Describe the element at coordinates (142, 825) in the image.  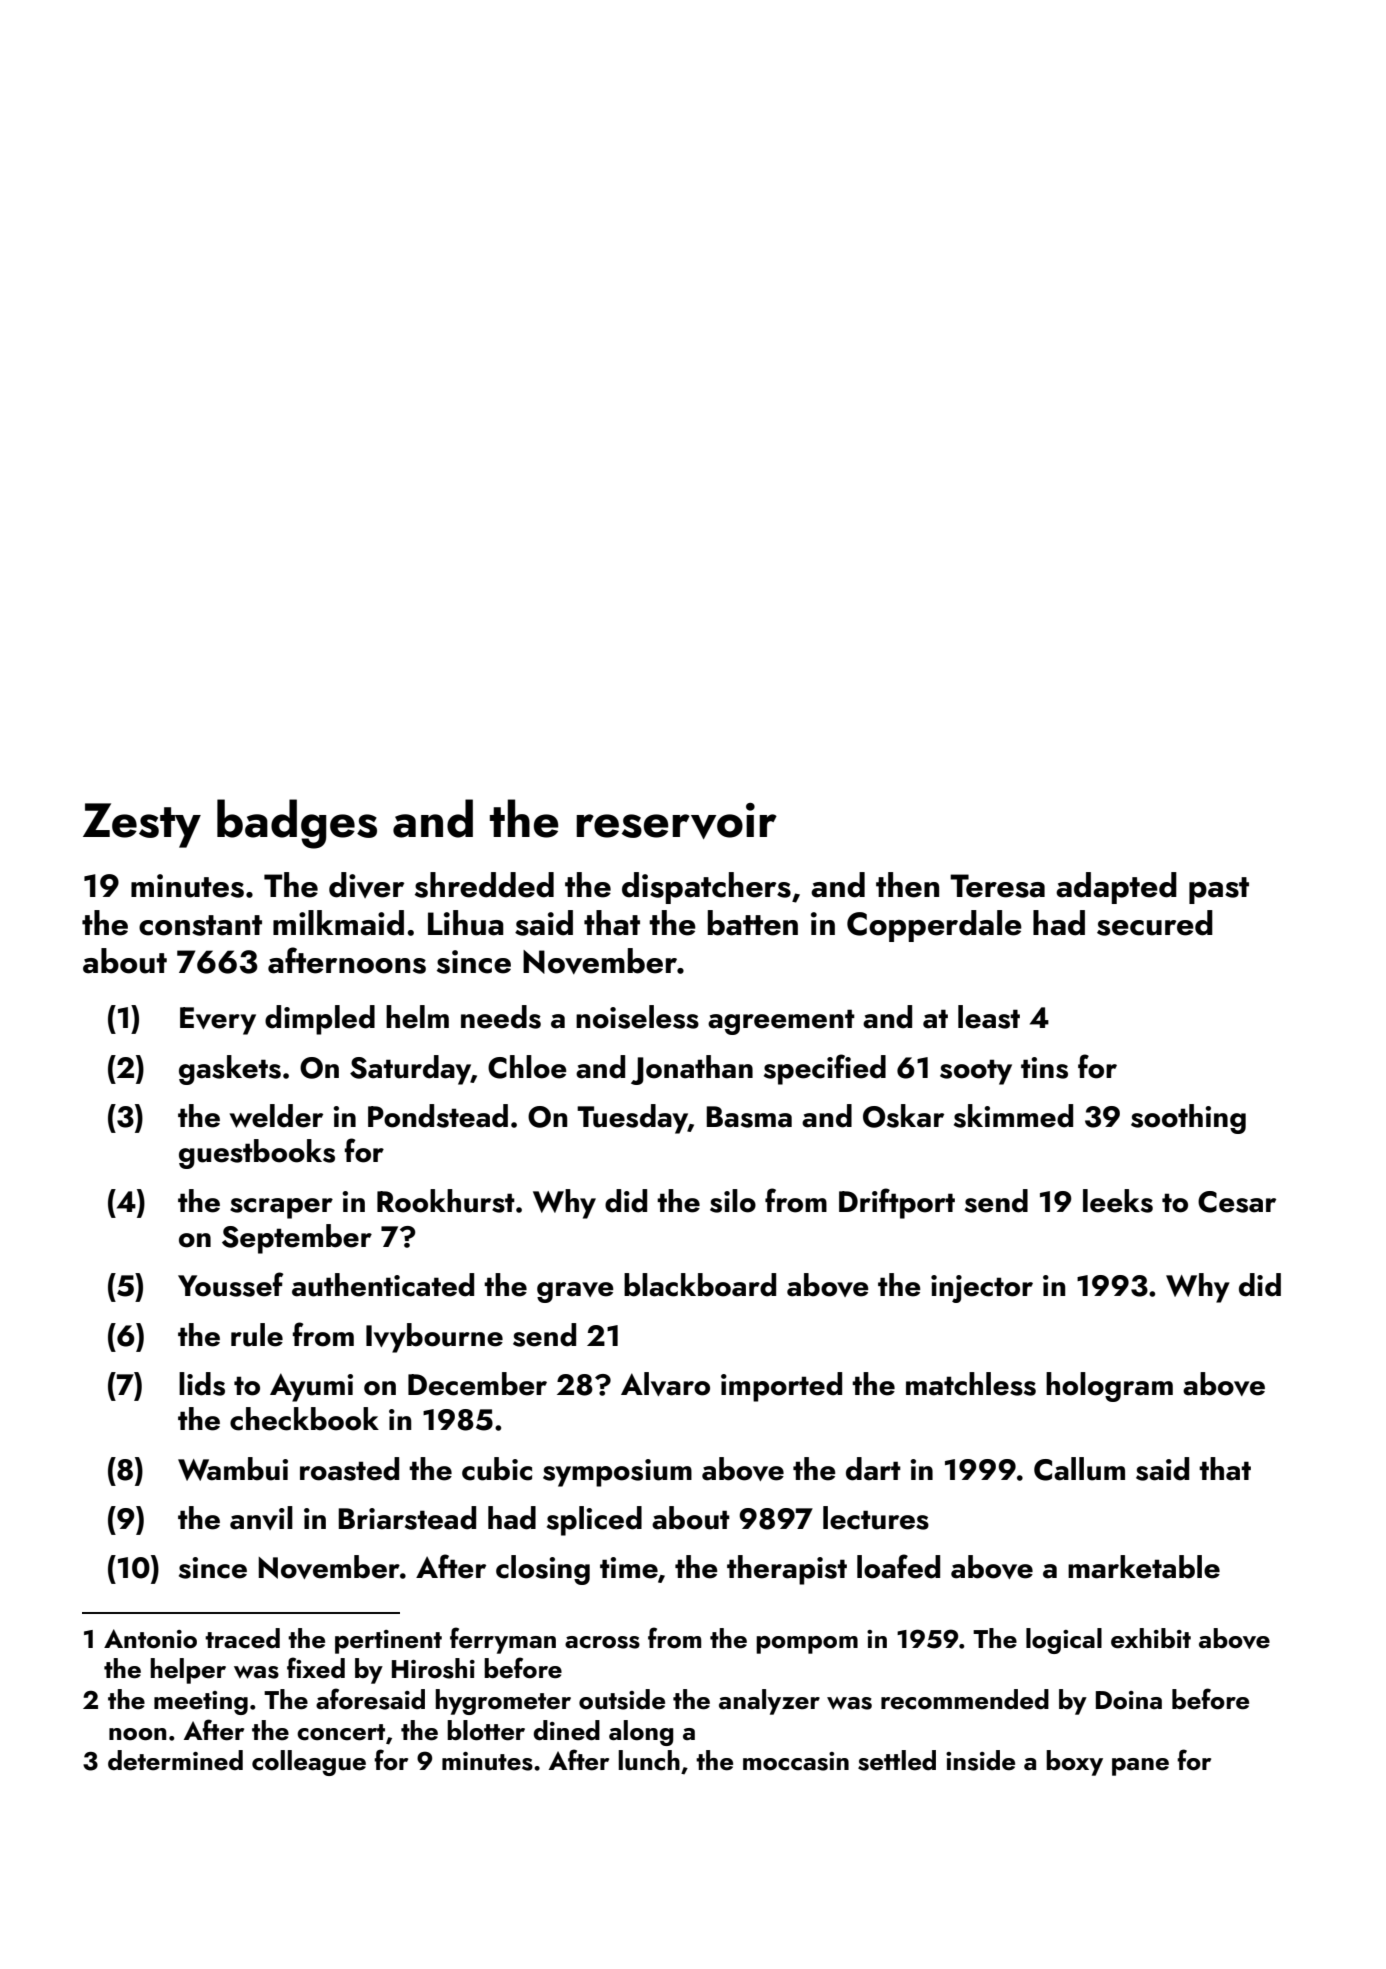
I see `Zesty` at that location.
